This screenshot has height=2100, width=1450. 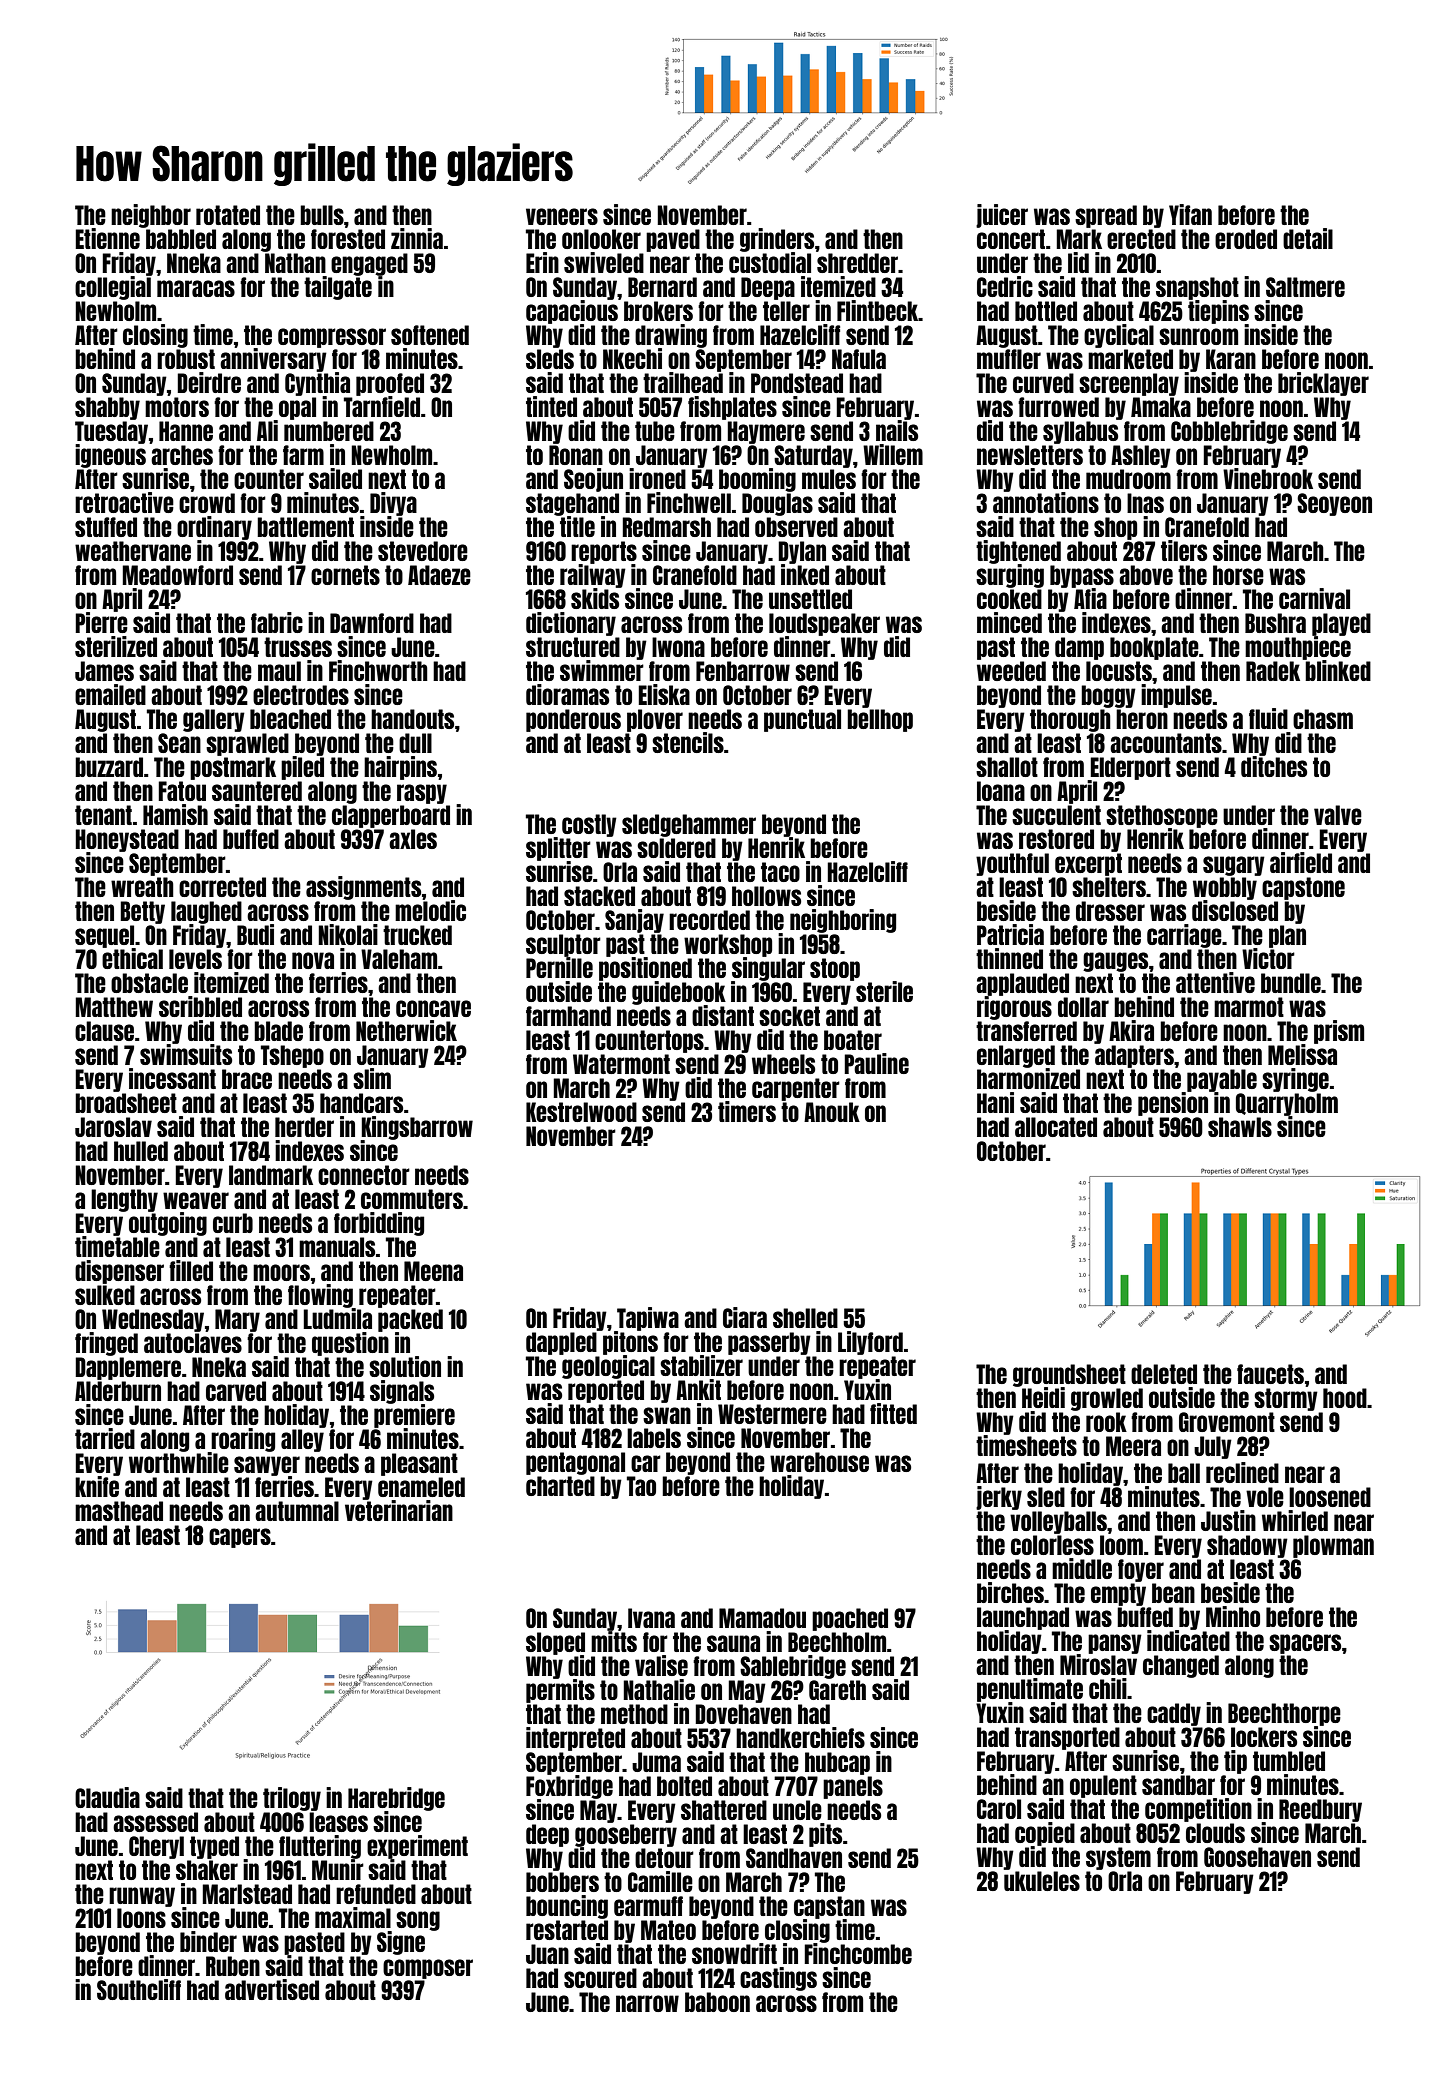 I want to click on shelters, so click(x=1109, y=887).
